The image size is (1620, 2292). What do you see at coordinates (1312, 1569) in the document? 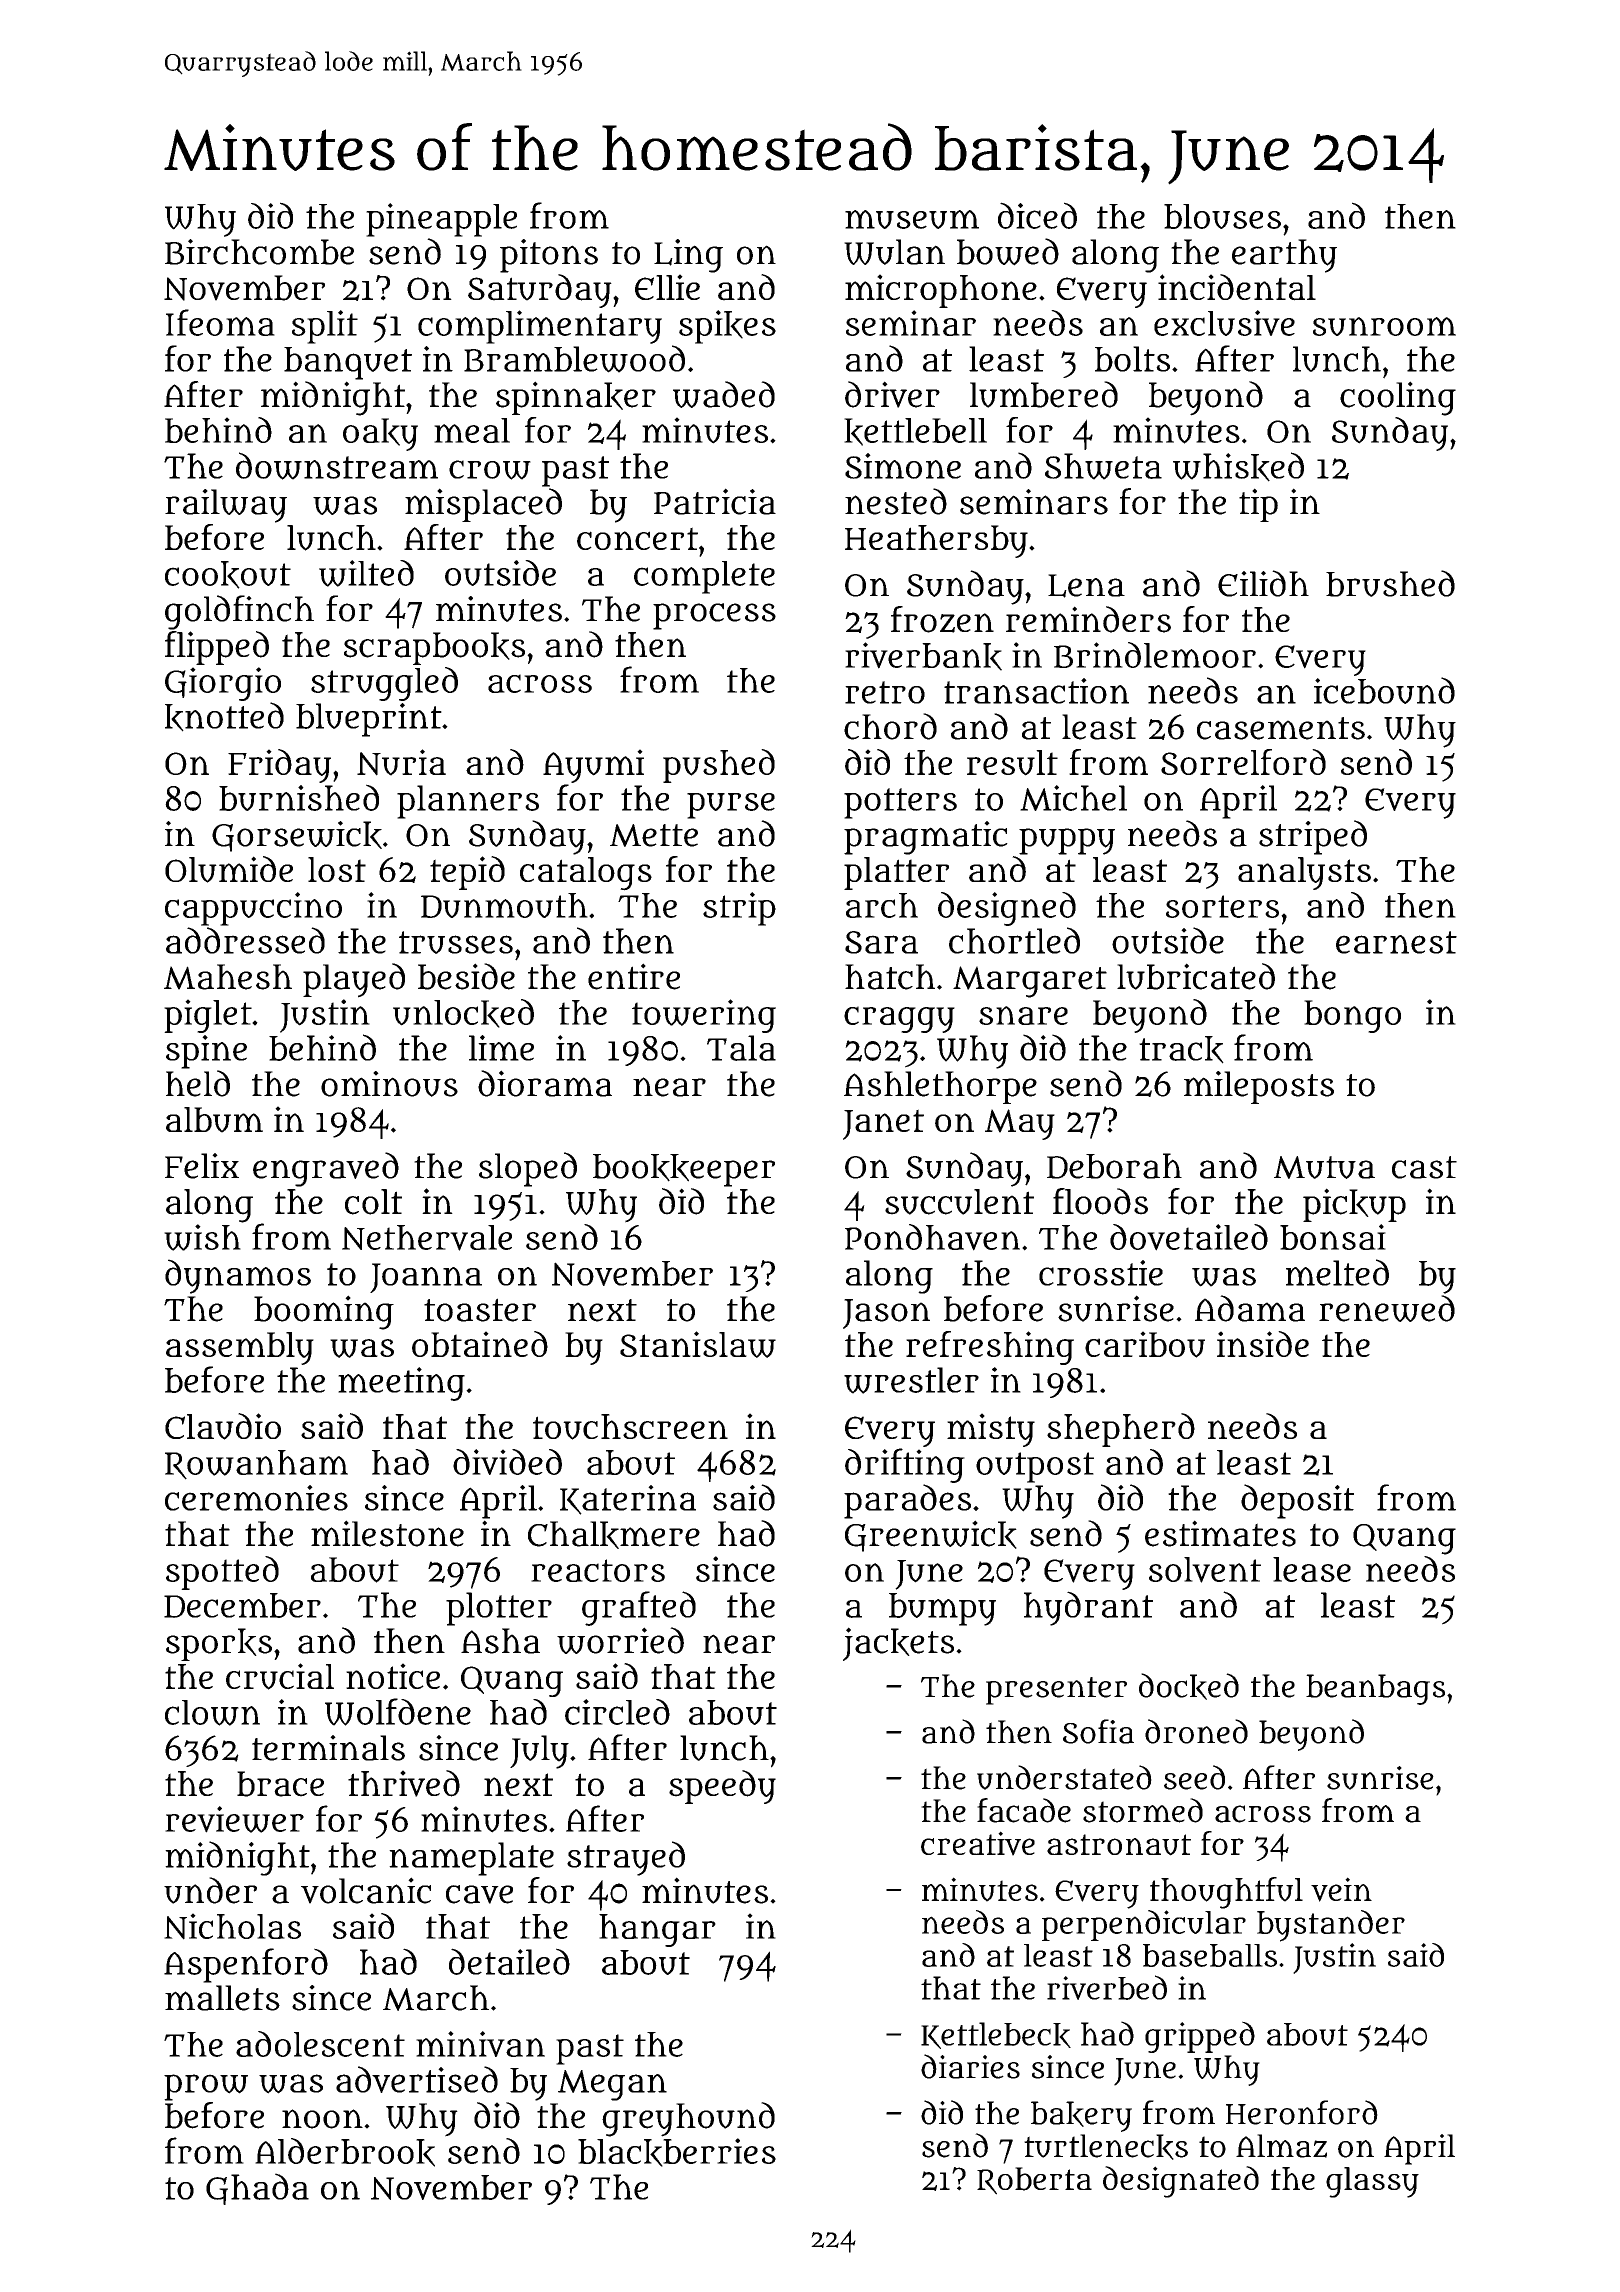
I see `lease` at bounding box center [1312, 1569].
